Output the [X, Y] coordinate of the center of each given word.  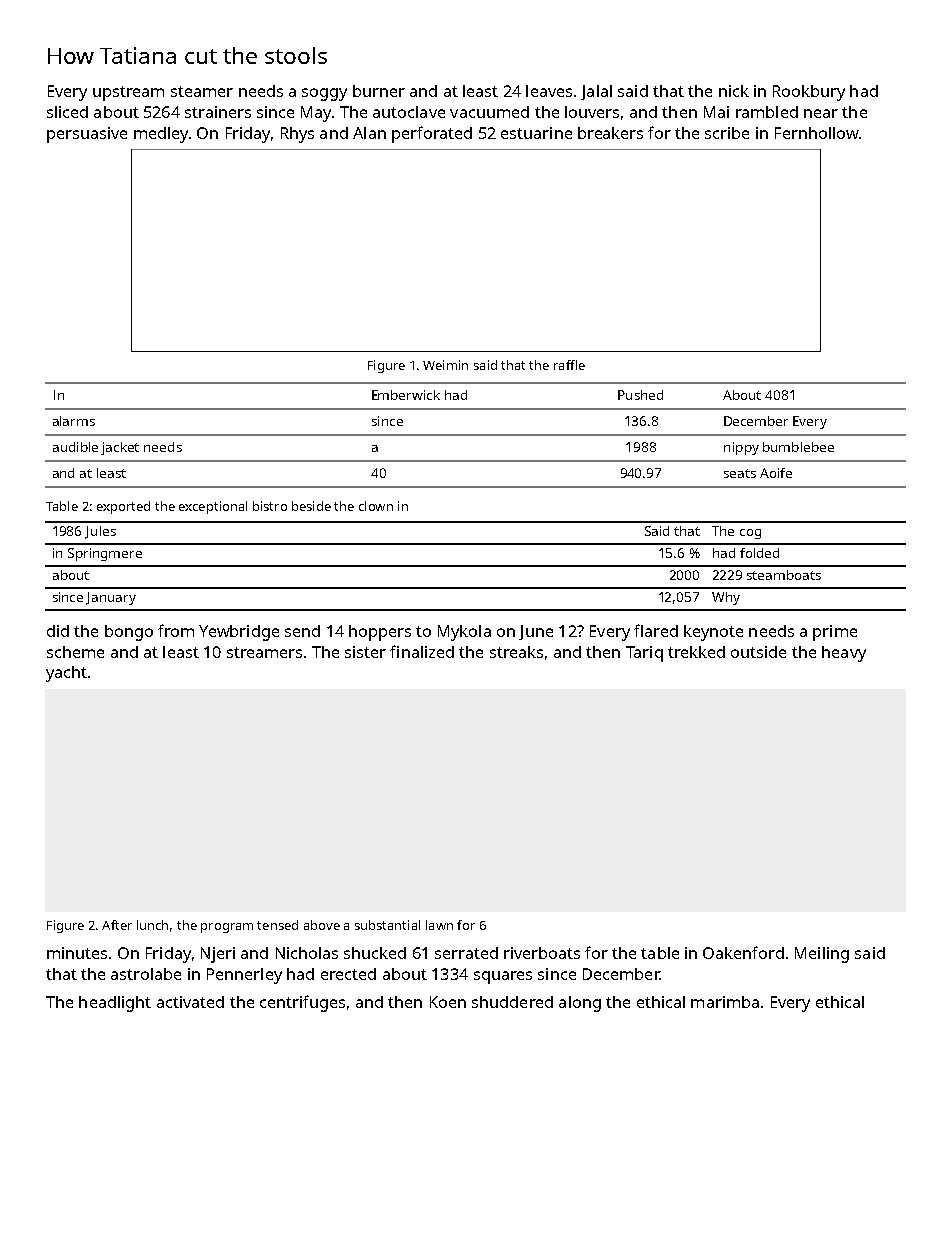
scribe [727, 133]
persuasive [87, 135]
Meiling [822, 955]
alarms [74, 421]
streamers [264, 652]
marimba [725, 1002]
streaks [516, 652]
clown [376, 506]
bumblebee [798, 447]
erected [348, 974]
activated [190, 1002]
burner [379, 91]
